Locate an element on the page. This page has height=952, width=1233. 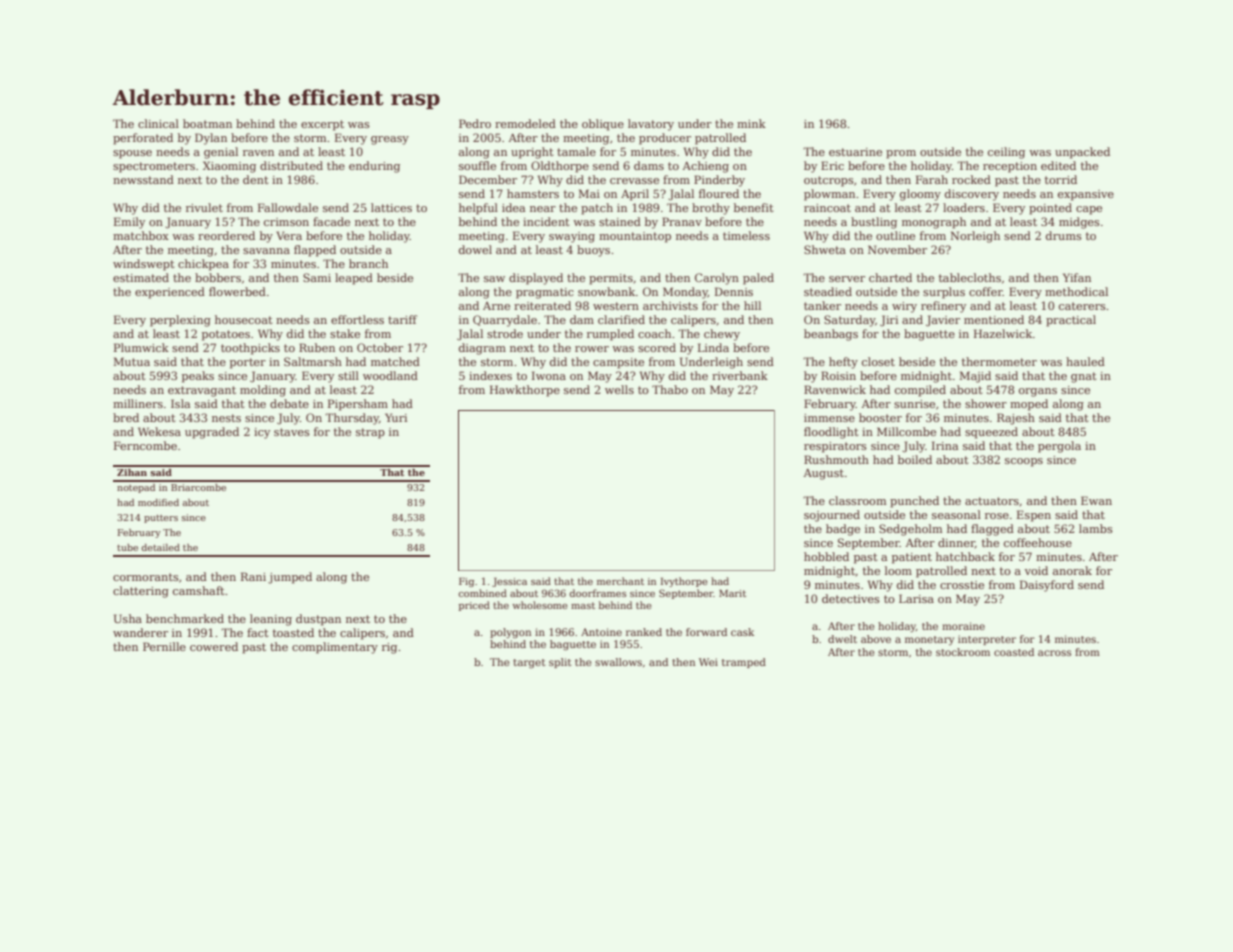
Pedro is located at coordinates (475, 123).
